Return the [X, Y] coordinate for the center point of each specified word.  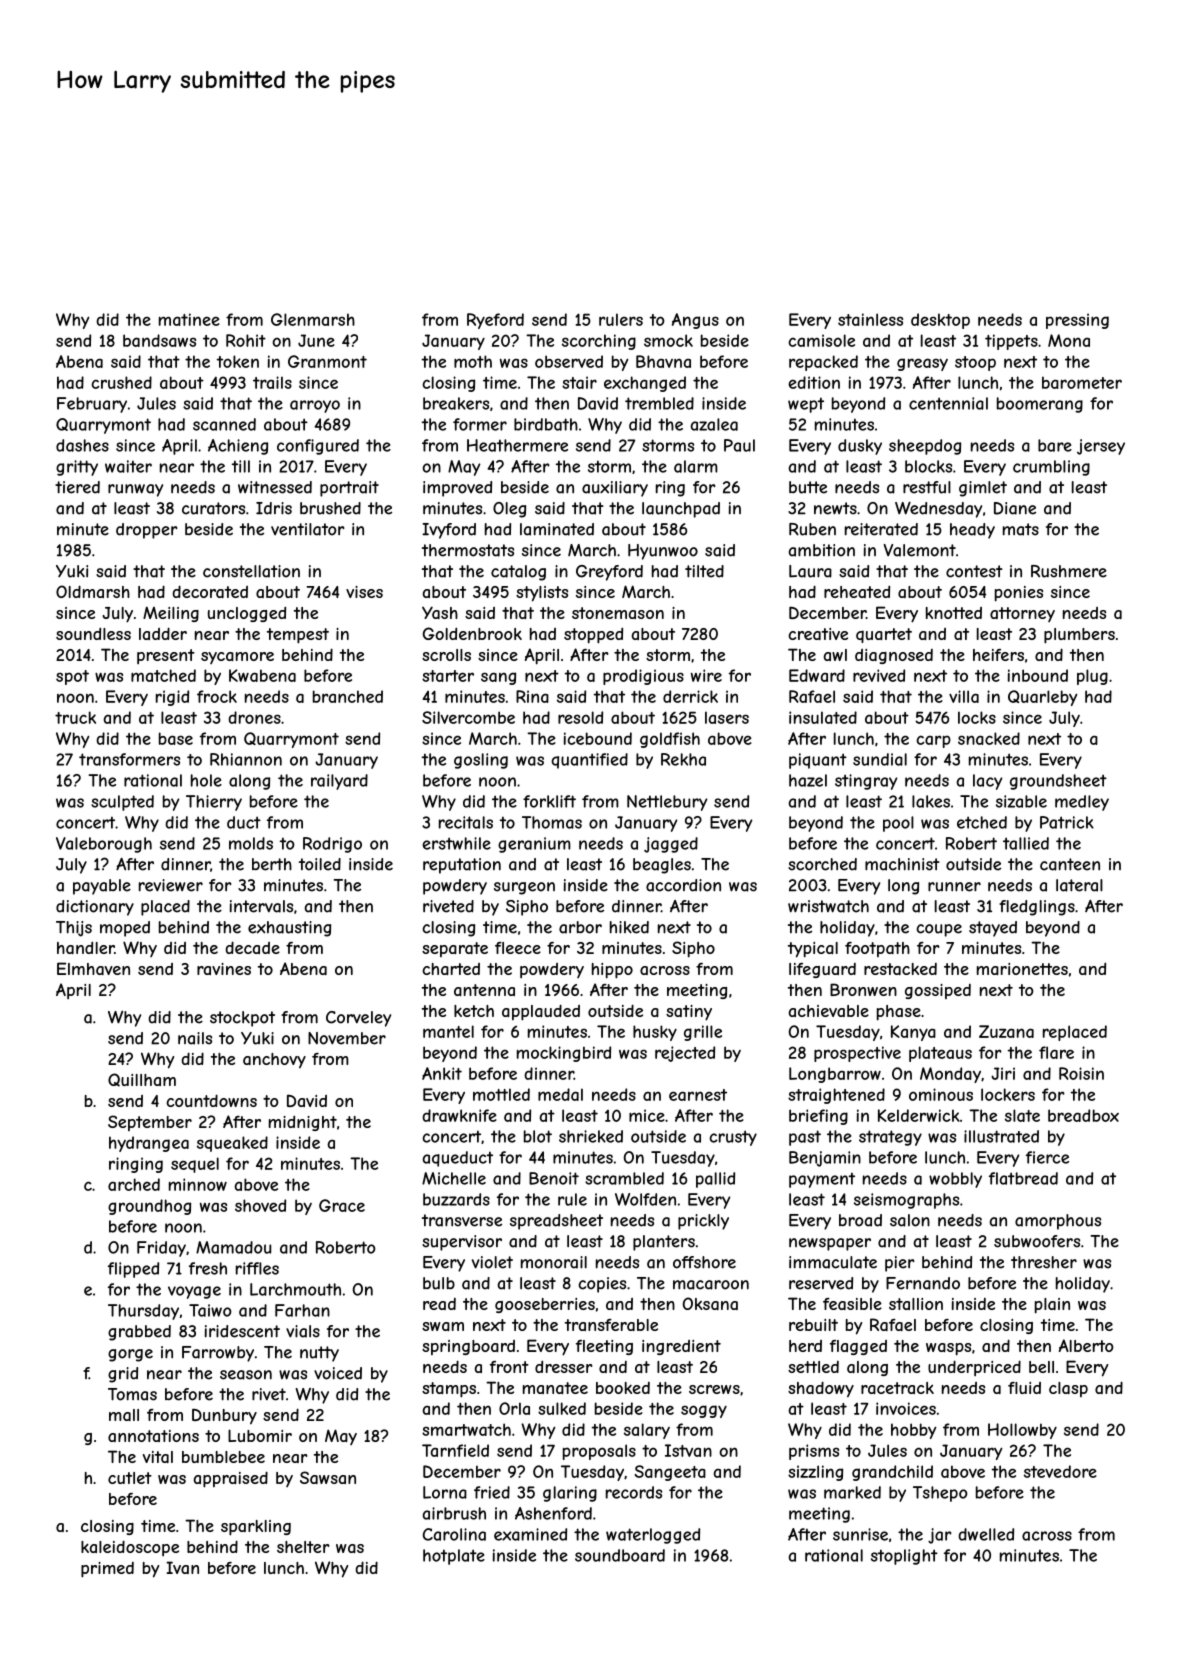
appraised [231, 1479]
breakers [456, 403]
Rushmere [1069, 571]
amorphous [1058, 1222]
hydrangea [149, 1144]
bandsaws [159, 340]
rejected [685, 1054]
